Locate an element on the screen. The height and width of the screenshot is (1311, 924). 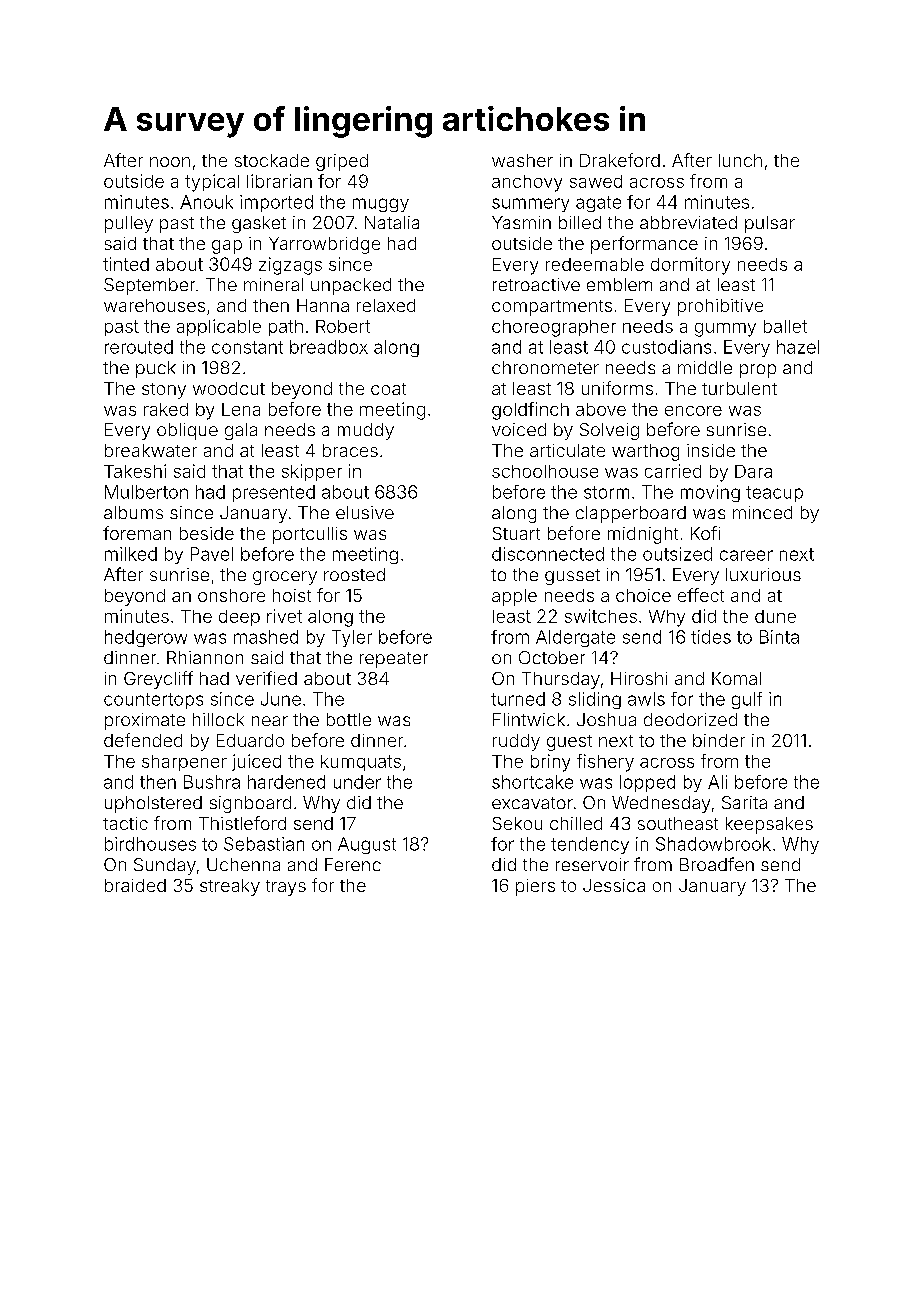
chronometer is located at coordinates (545, 367).
